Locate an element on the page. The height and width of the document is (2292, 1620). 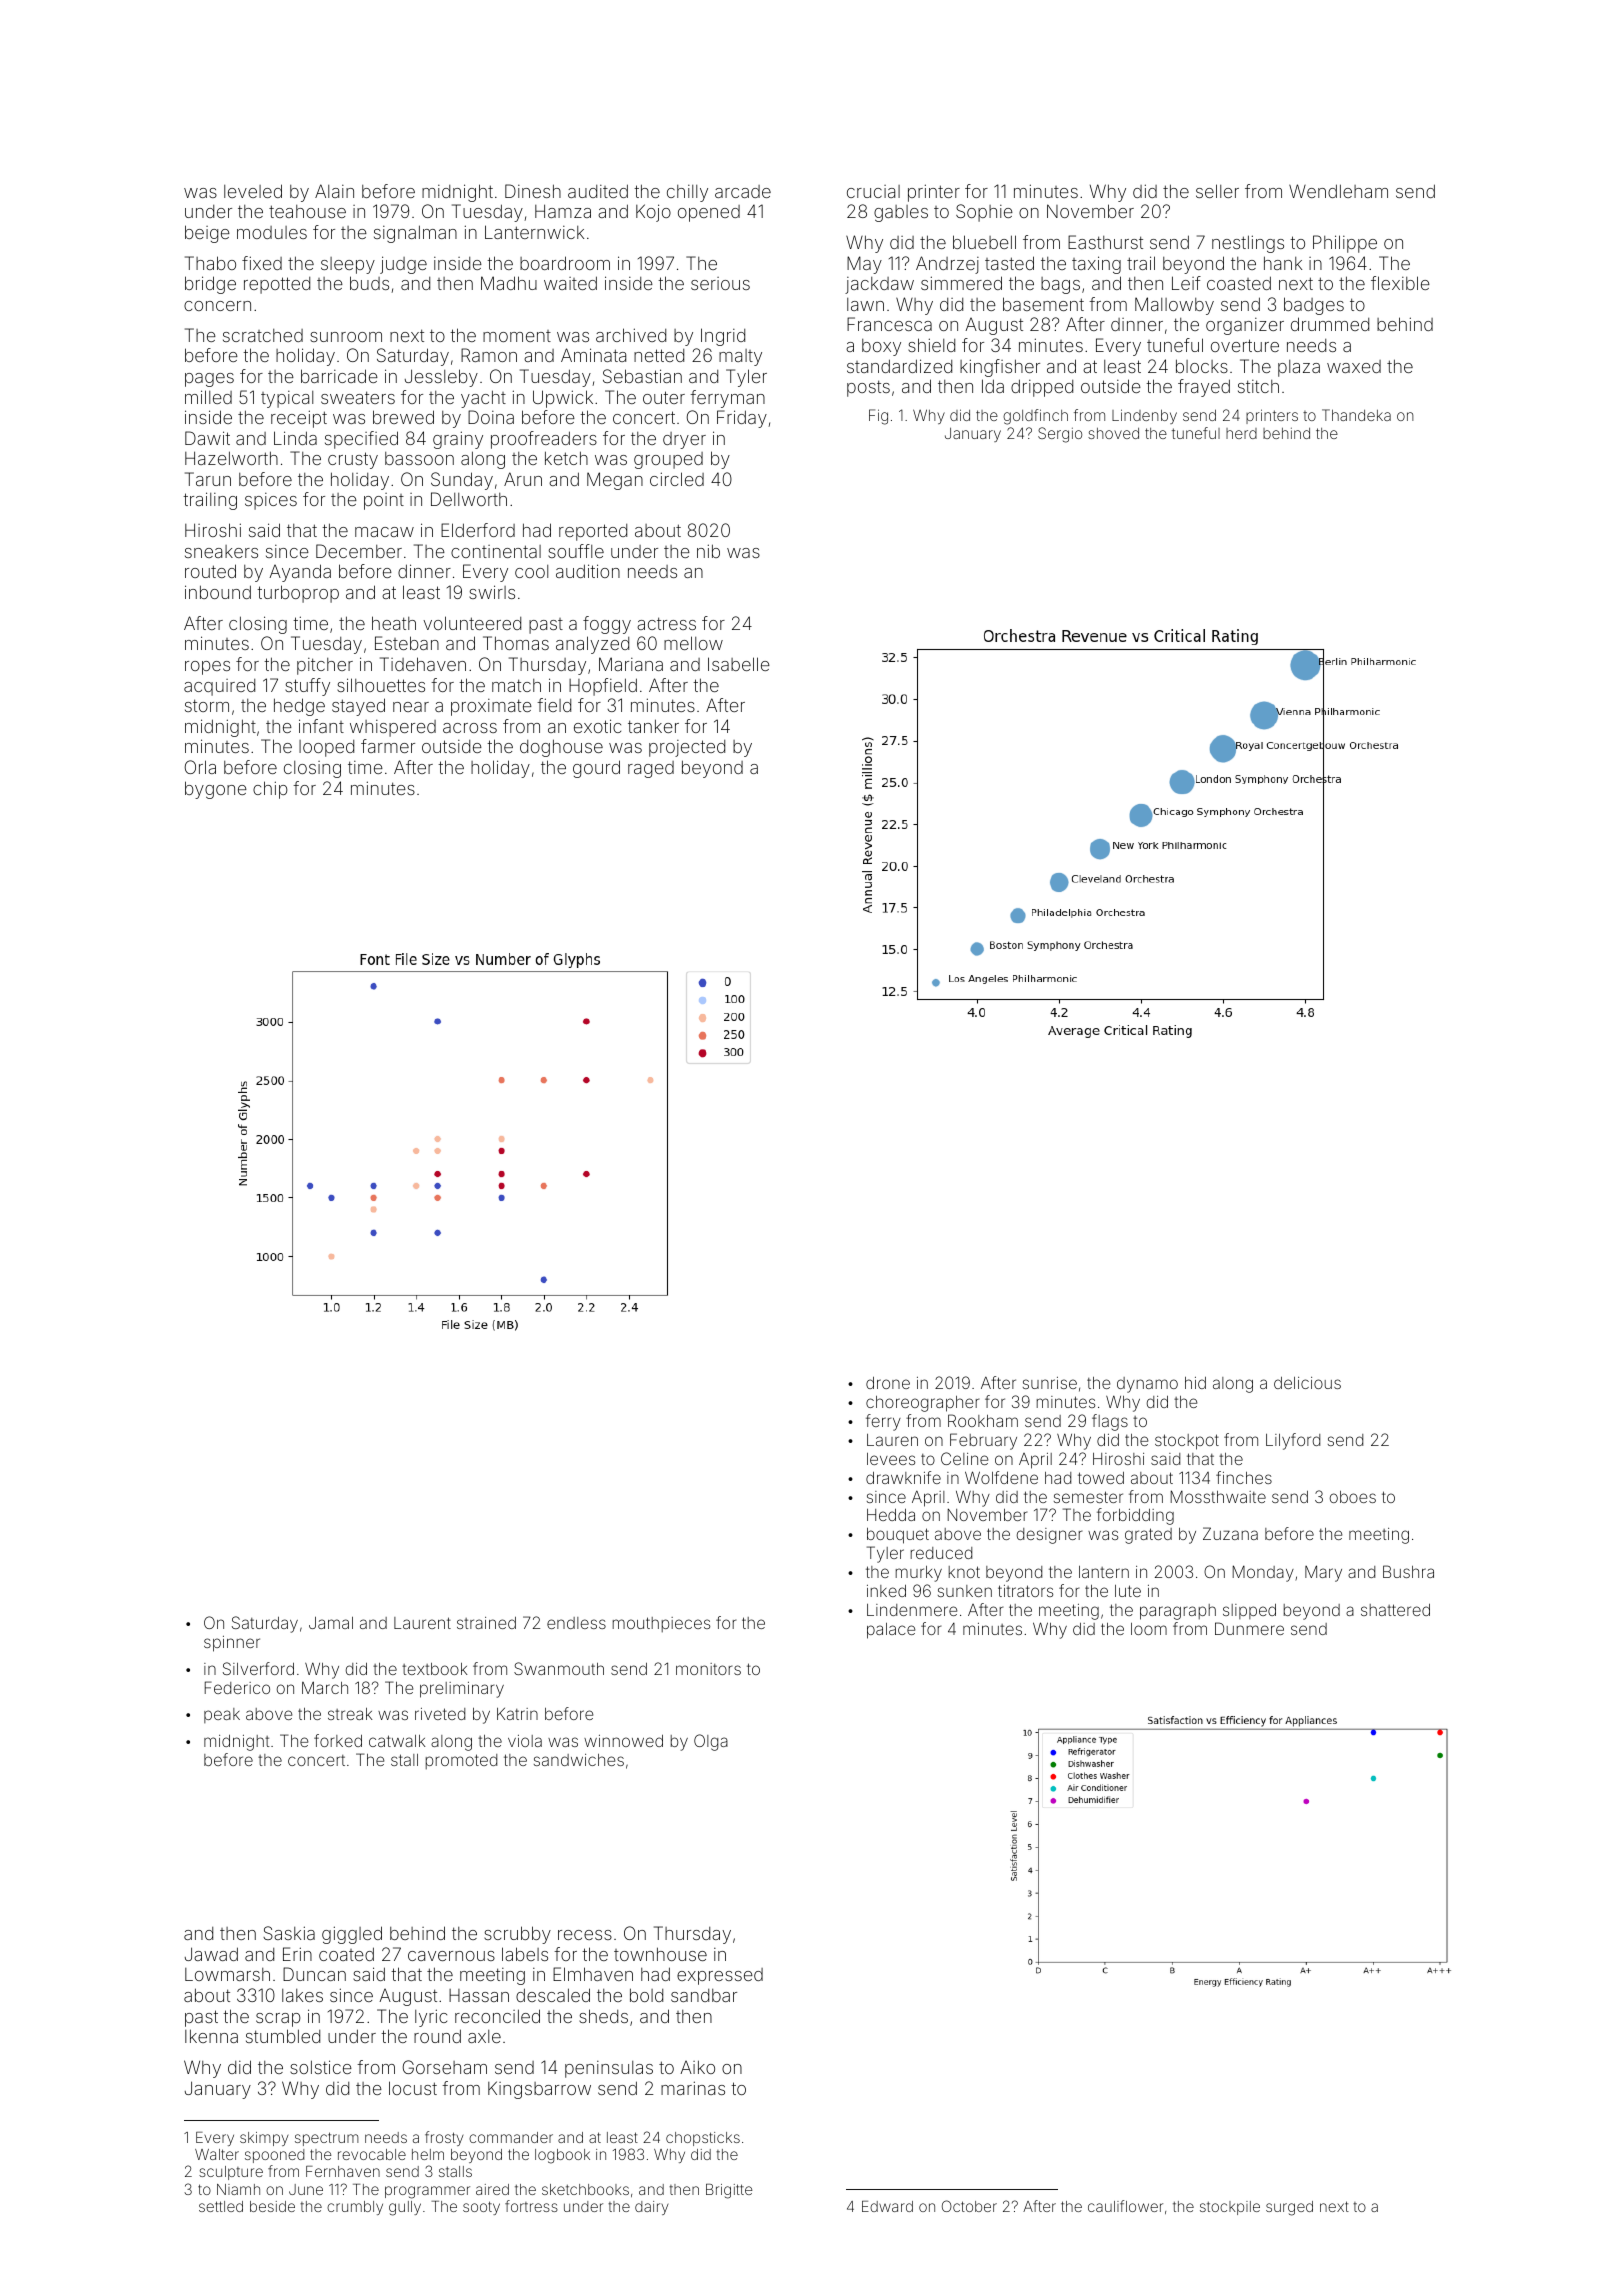
Silverford is located at coordinates (258, 1668).
